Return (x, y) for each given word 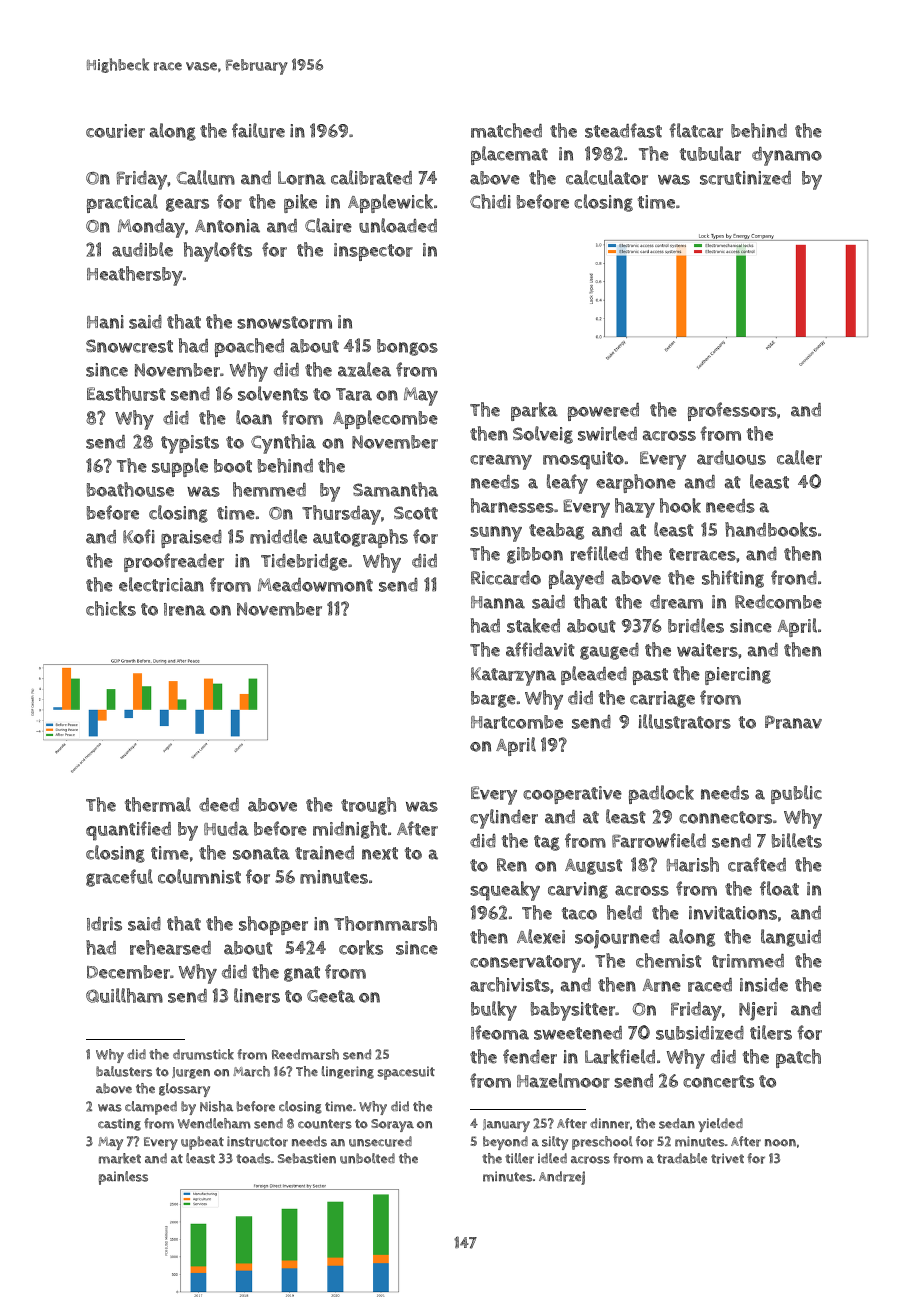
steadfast (623, 130)
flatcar (696, 130)
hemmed (269, 489)
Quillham (124, 995)
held (624, 912)
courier (115, 131)
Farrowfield (659, 840)
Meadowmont (315, 585)
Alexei (541, 936)
